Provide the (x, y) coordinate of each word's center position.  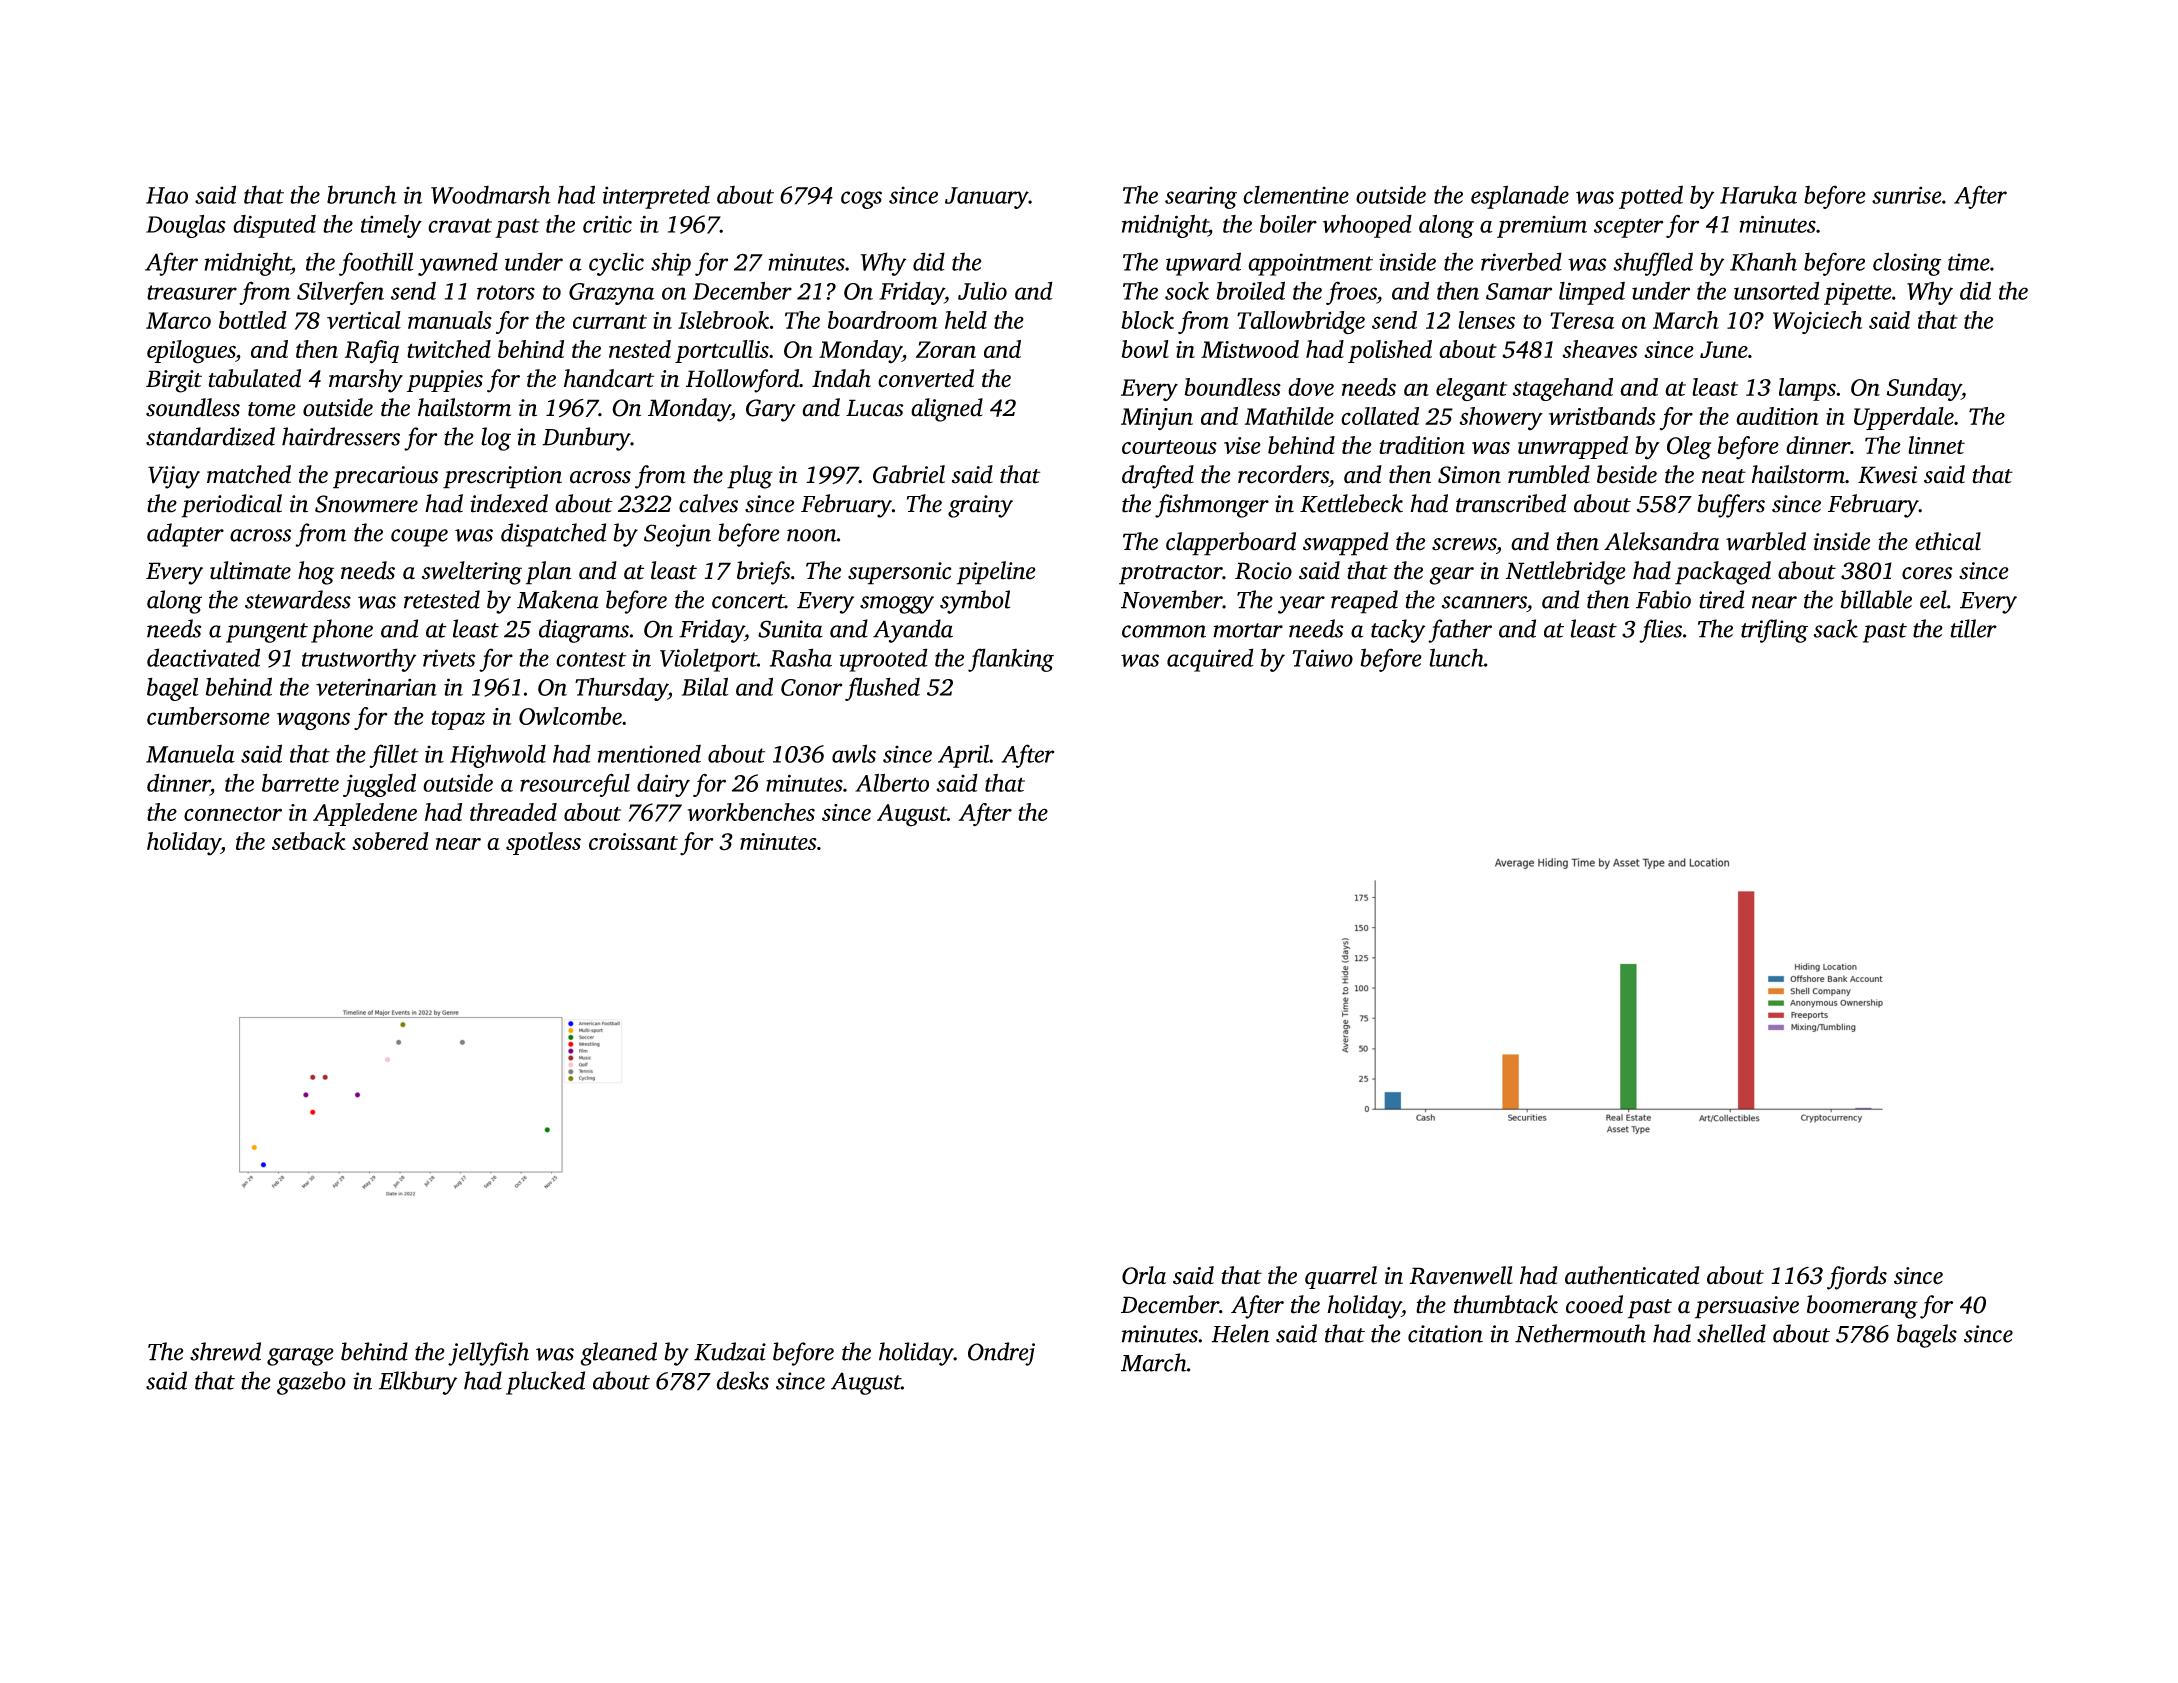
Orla (1144, 1275)
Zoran (946, 349)
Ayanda (913, 631)
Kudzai (730, 1351)
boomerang (1862, 1307)
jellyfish (488, 1354)
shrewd (225, 1351)
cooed (1594, 1304)
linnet (1936, 445)
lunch (1456, 657)
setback (309, 841)
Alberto (892, 782)
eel (1933, 599)
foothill (376, 264)
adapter (185, 535)
